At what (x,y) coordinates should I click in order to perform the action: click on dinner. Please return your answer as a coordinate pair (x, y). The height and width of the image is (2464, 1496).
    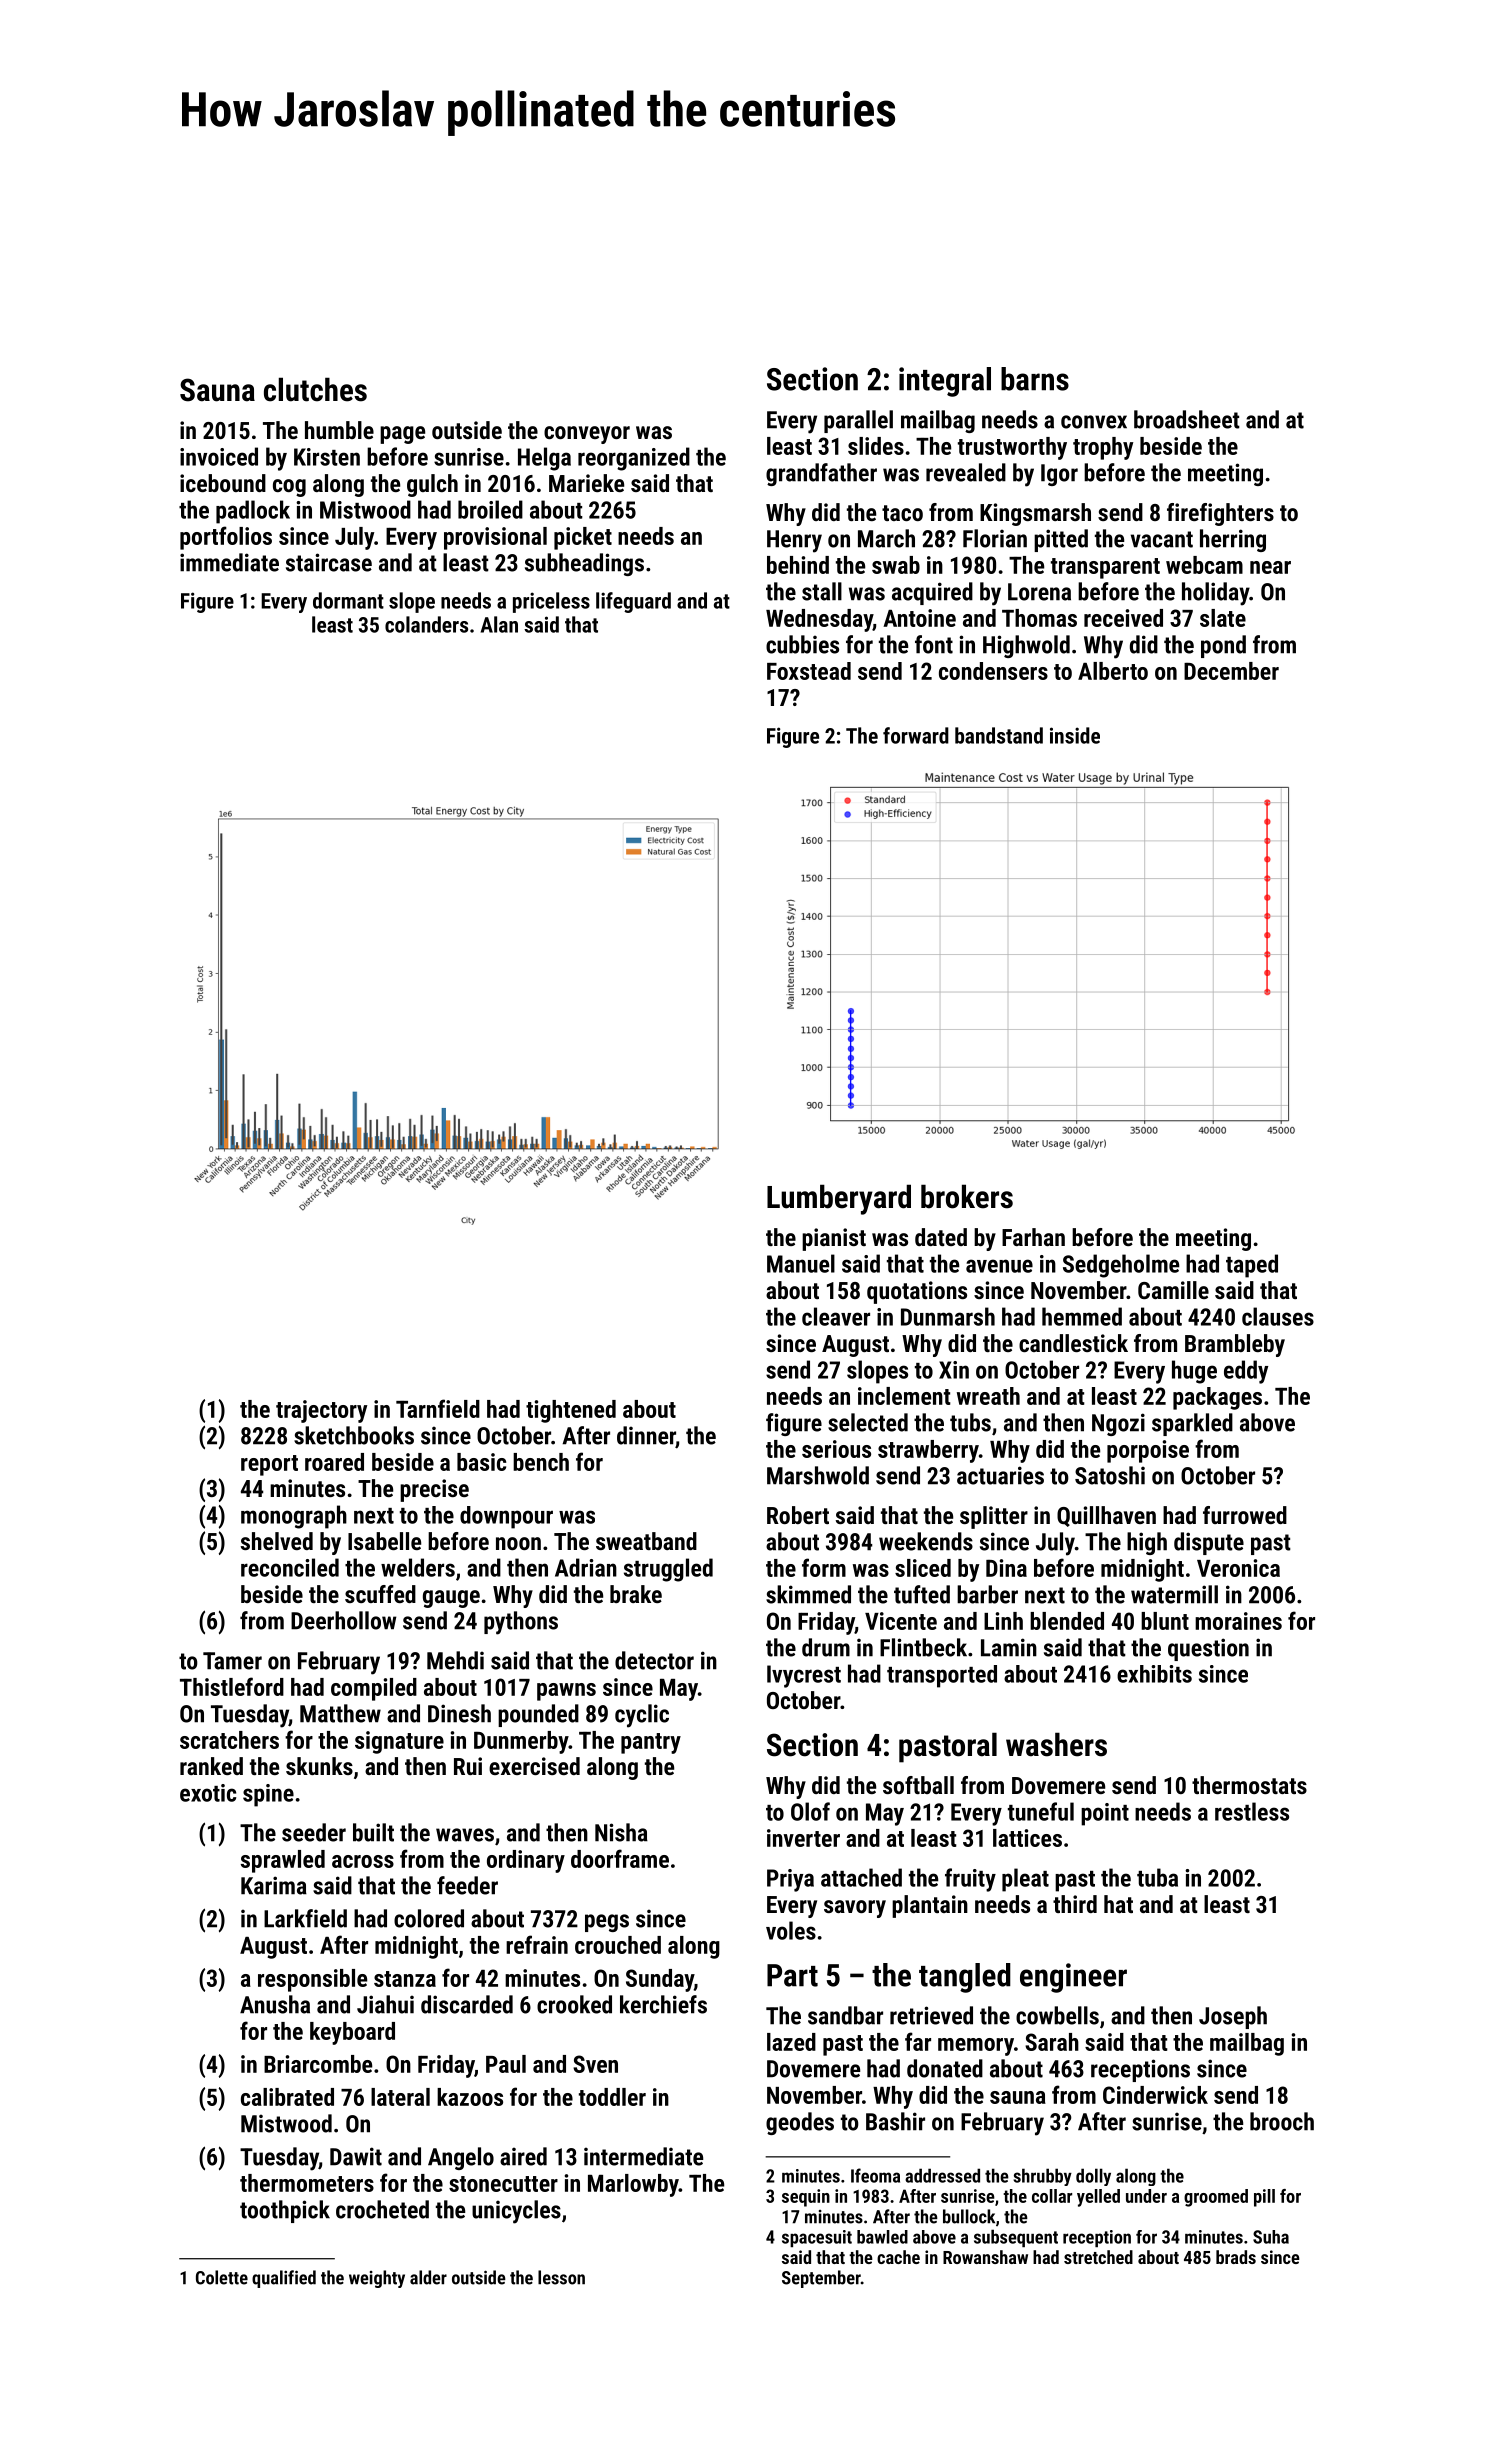
    Looking at the image, I should click on (646, 1436).
